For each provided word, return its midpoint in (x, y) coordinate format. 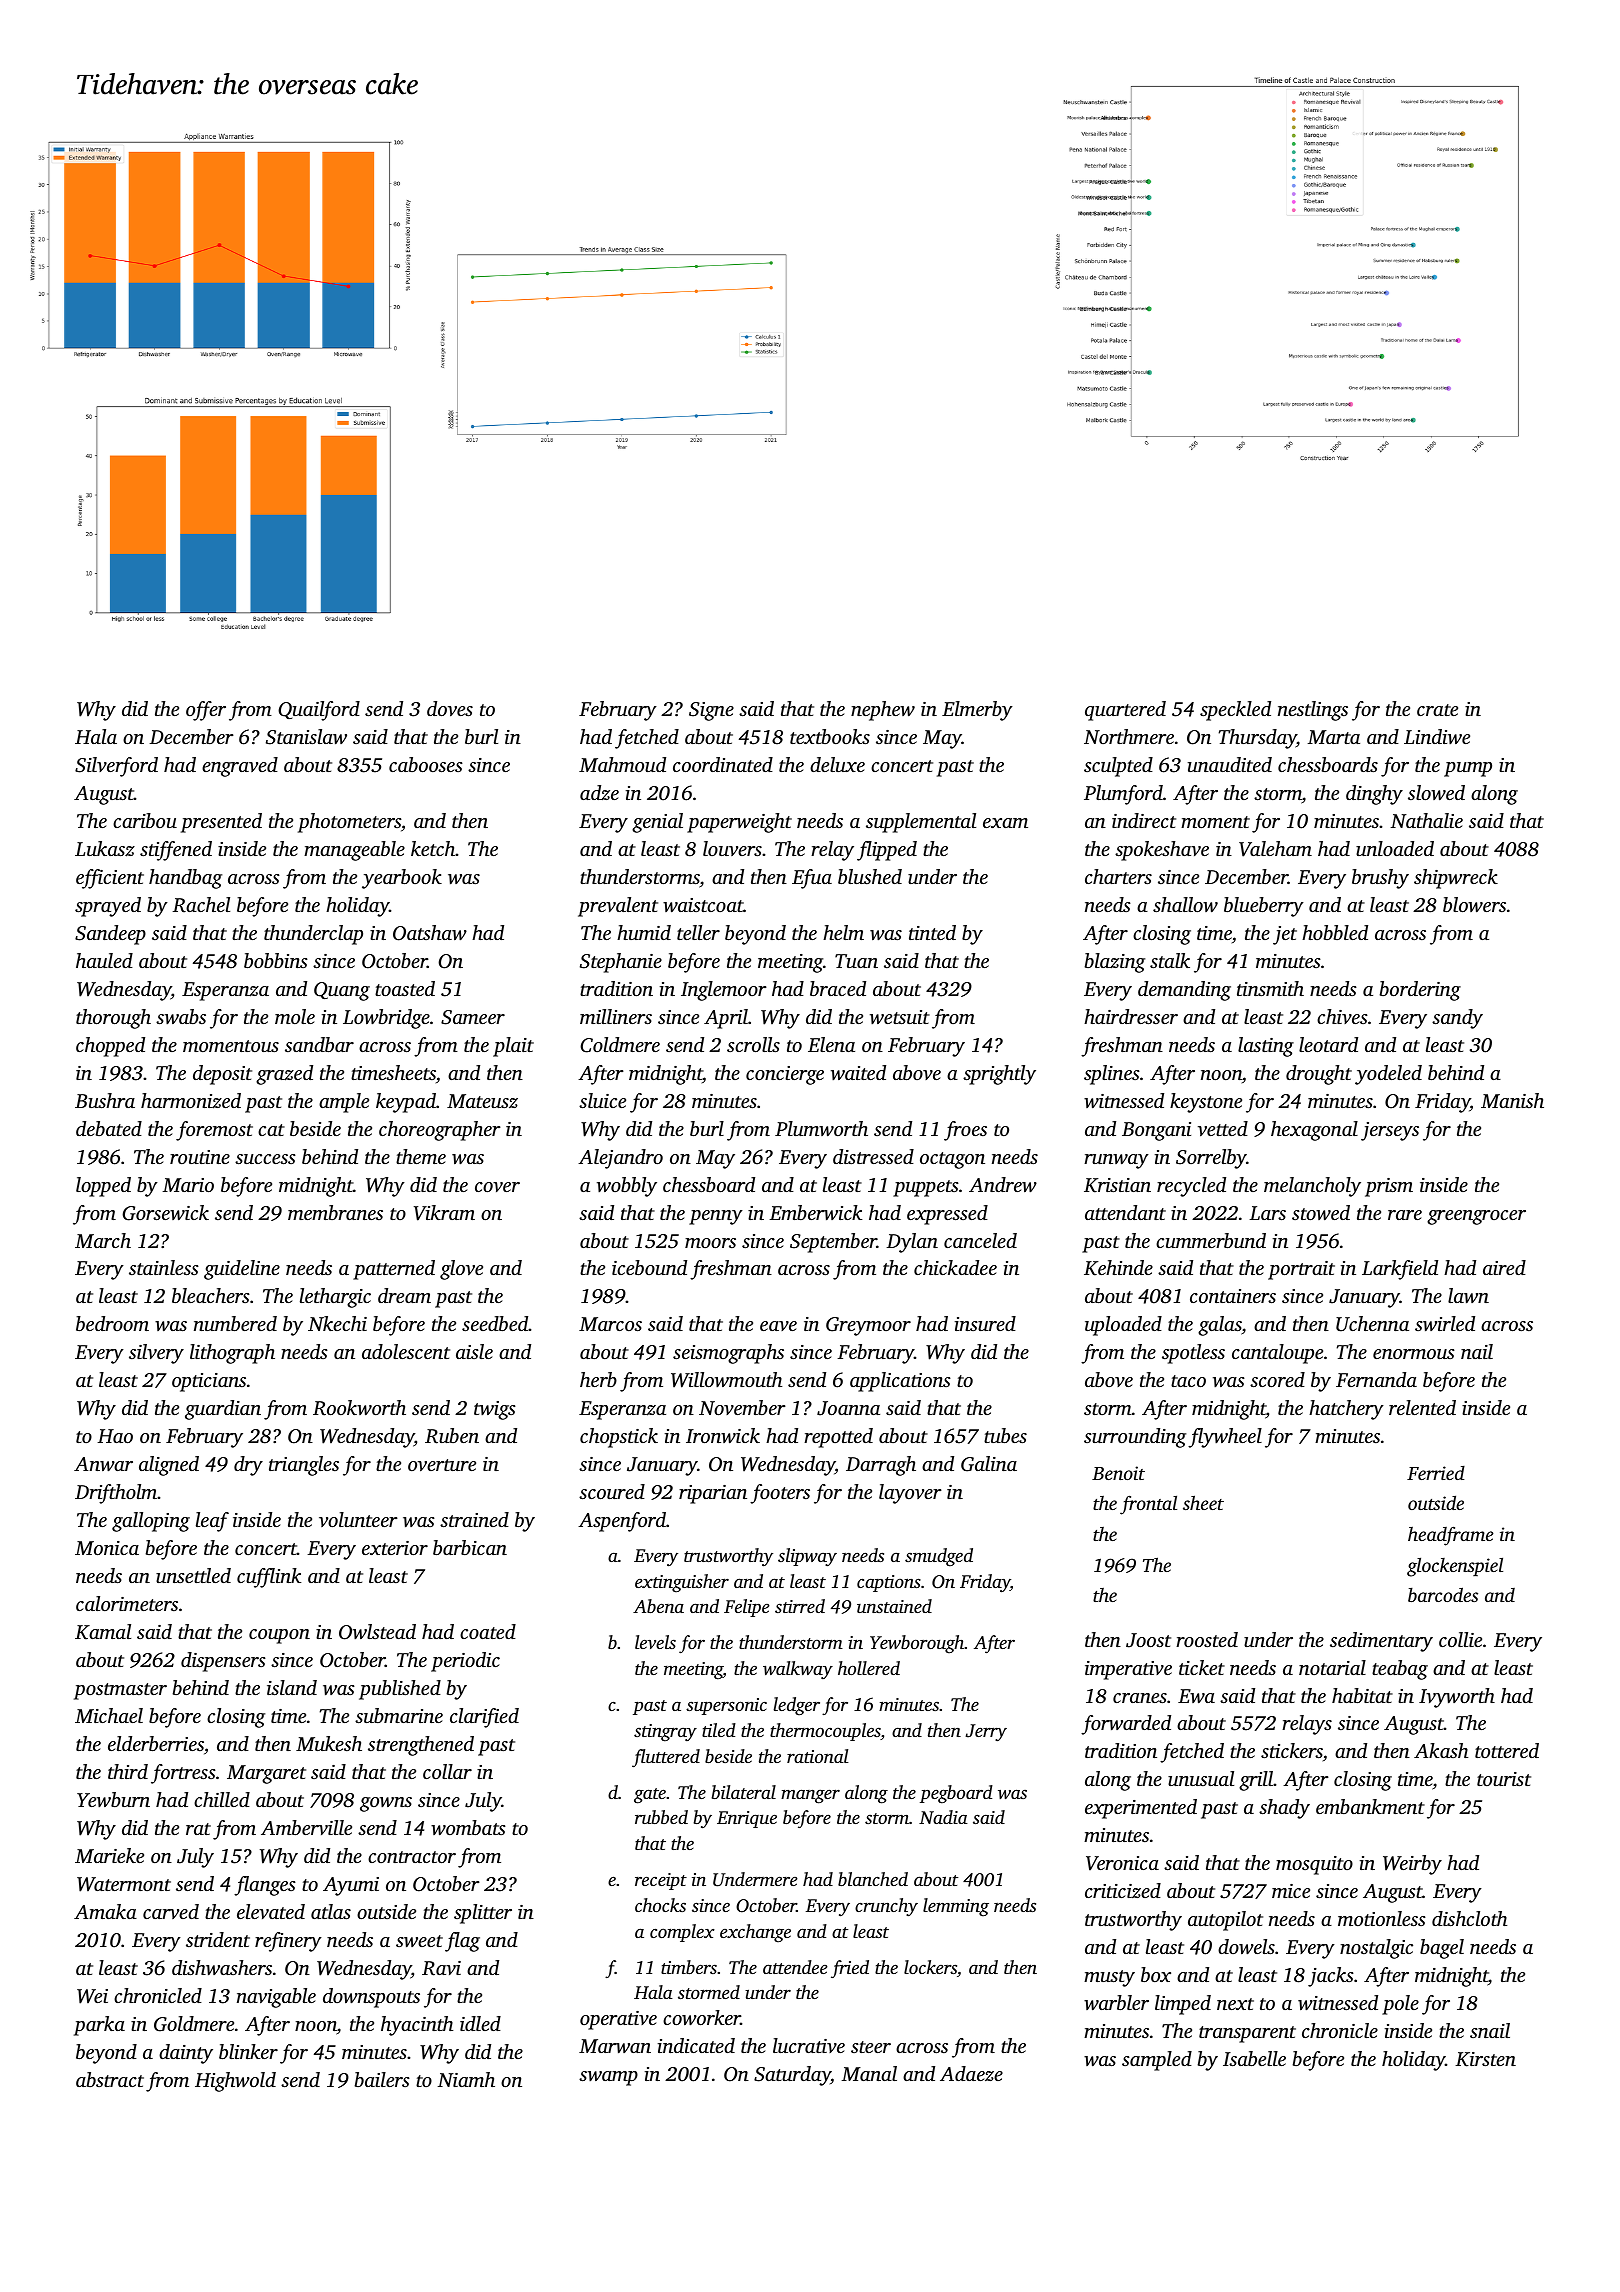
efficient (110, 879)
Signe (711, 711)
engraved (240, 767)
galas (1220, 1326)
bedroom (112, 1323)
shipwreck (1456, 879)
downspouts (371, 1998)
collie (1460, 1639)
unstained (894, 1606)
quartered (1125, 711)
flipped (887, 851)
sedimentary (1381, 1642)
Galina (989, 1464)
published (400, 1690)
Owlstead (377, 1632)
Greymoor (868, 1326)
